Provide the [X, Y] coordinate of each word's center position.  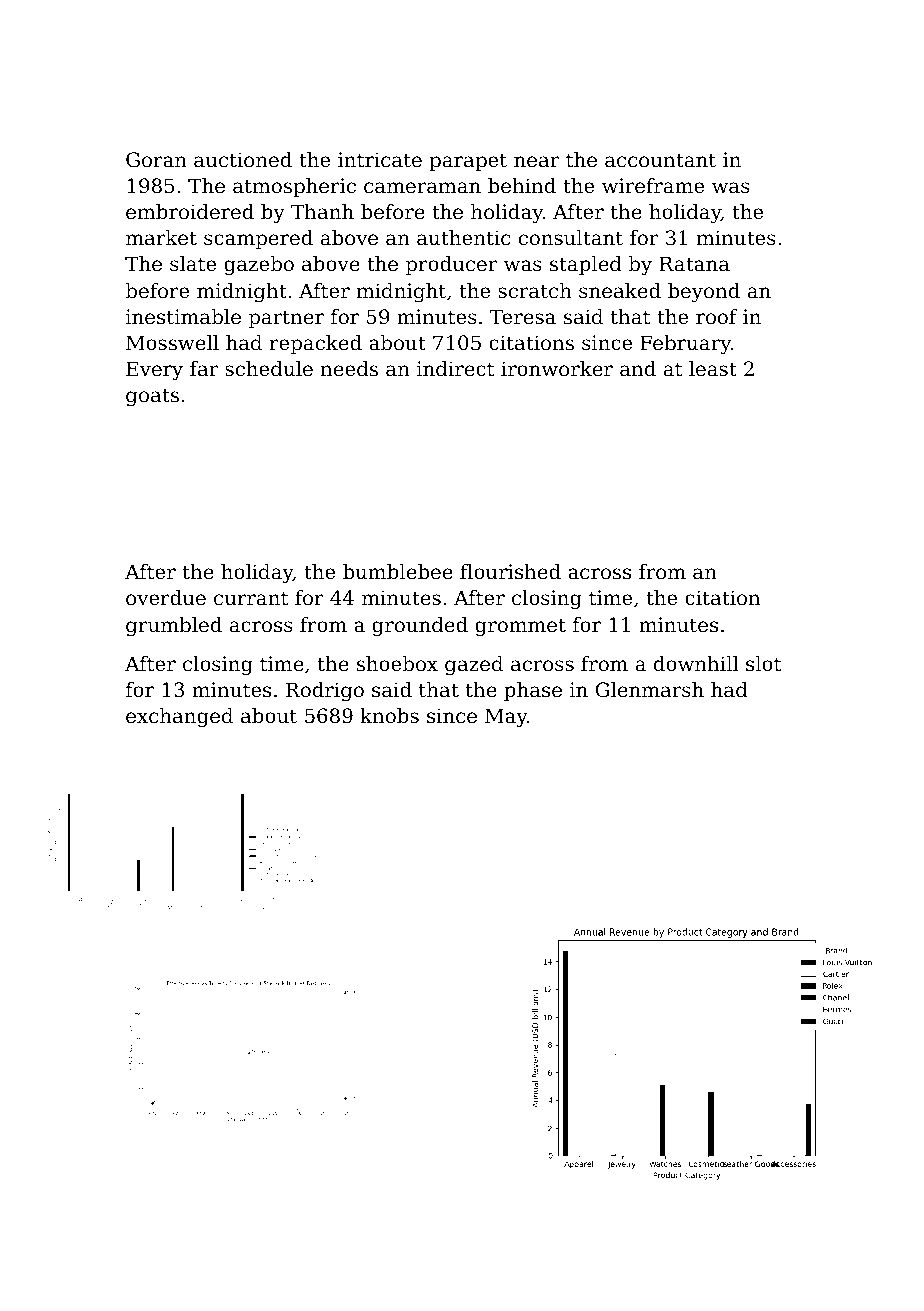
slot [763, 664]
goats [152, 397]
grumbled [174, 627]
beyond [704, 293]
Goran [156, 160]
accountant [660, 160]
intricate [380, 159]
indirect [455, 369]
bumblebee [398, 572]
